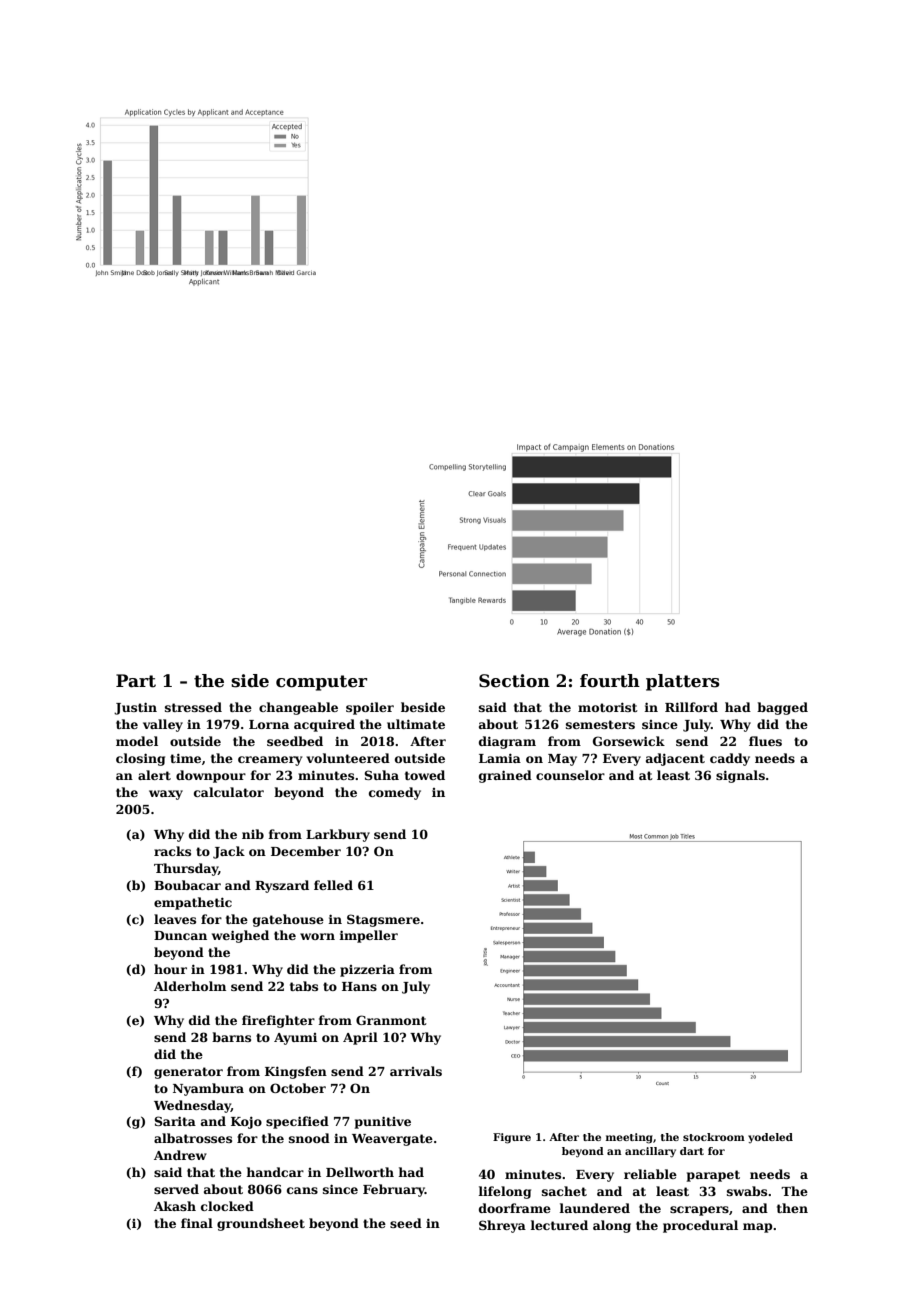 Image resolution: width=924 pixels, height=1308 pixels. I want to click on served, so click(176, 1189).
